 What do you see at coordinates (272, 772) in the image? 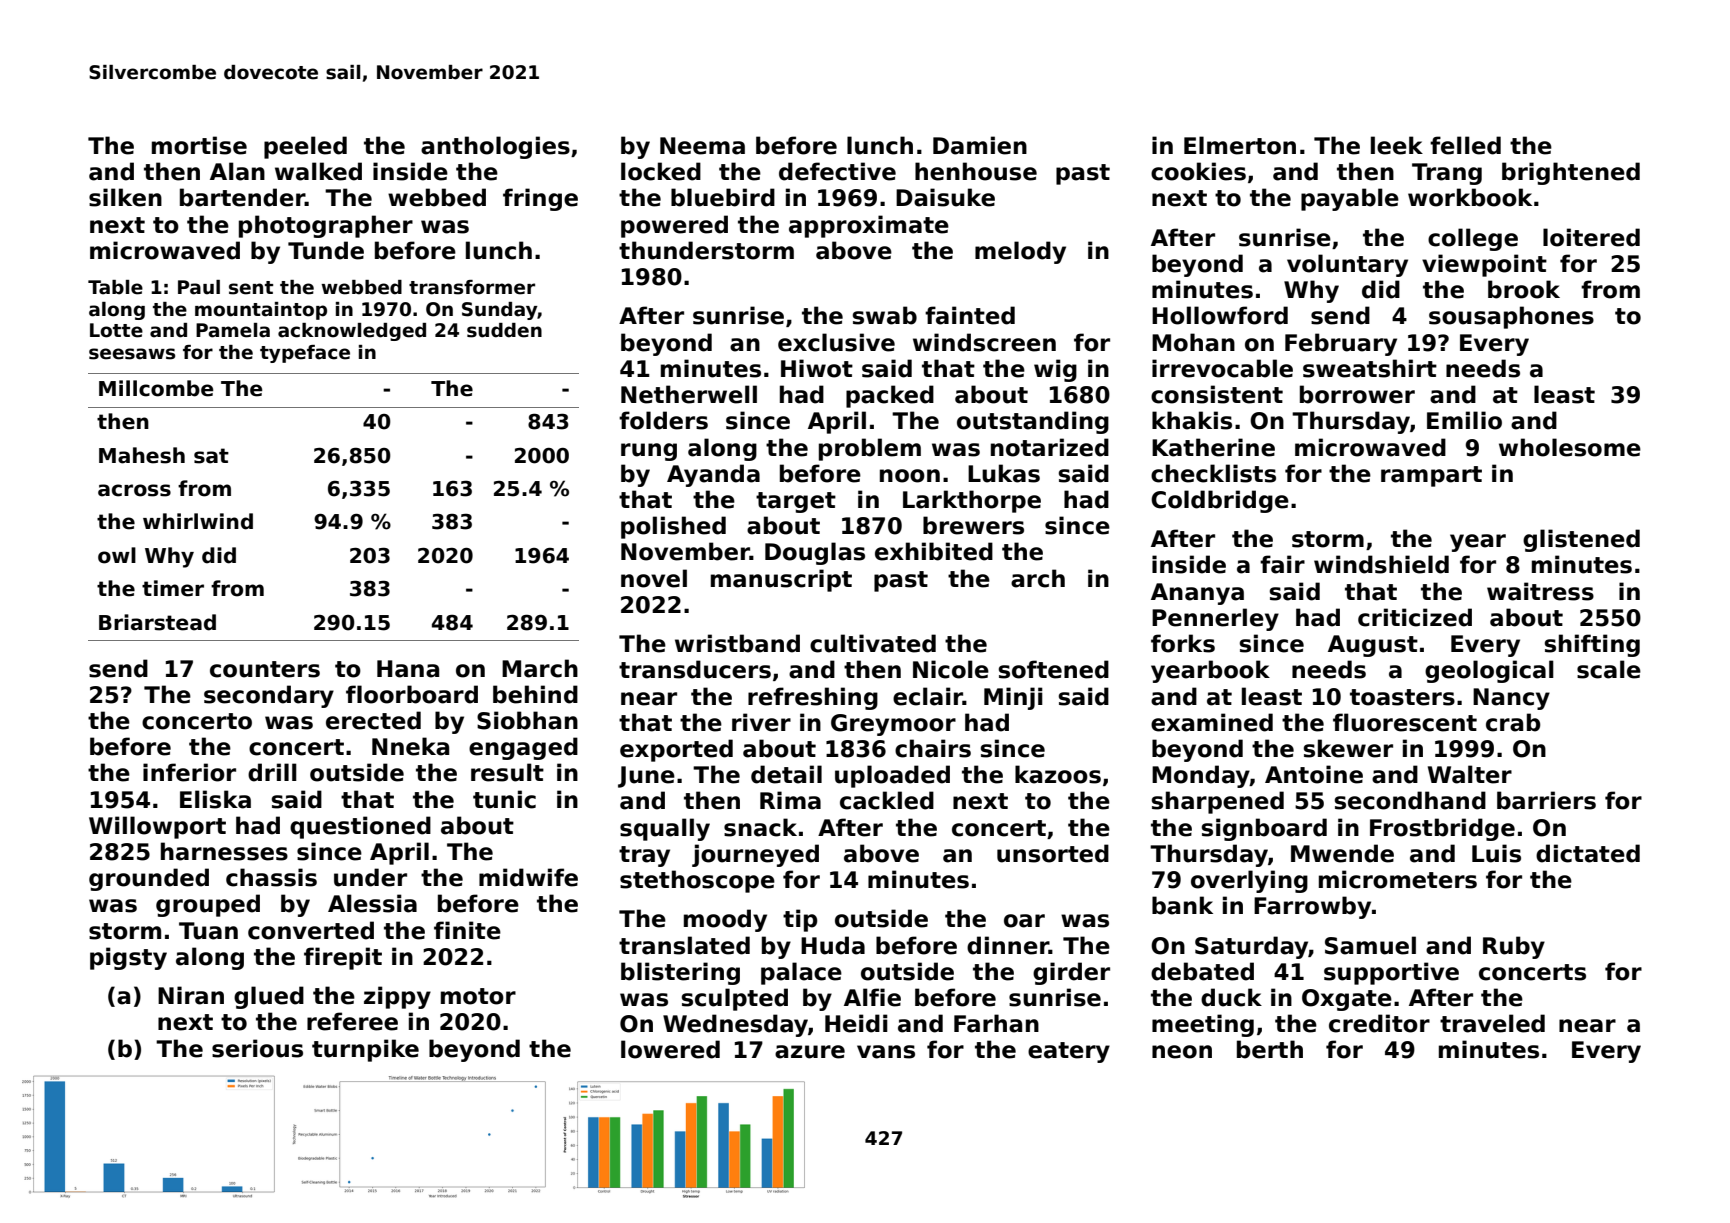
I see `drill` at bounding box center [272, 772].
